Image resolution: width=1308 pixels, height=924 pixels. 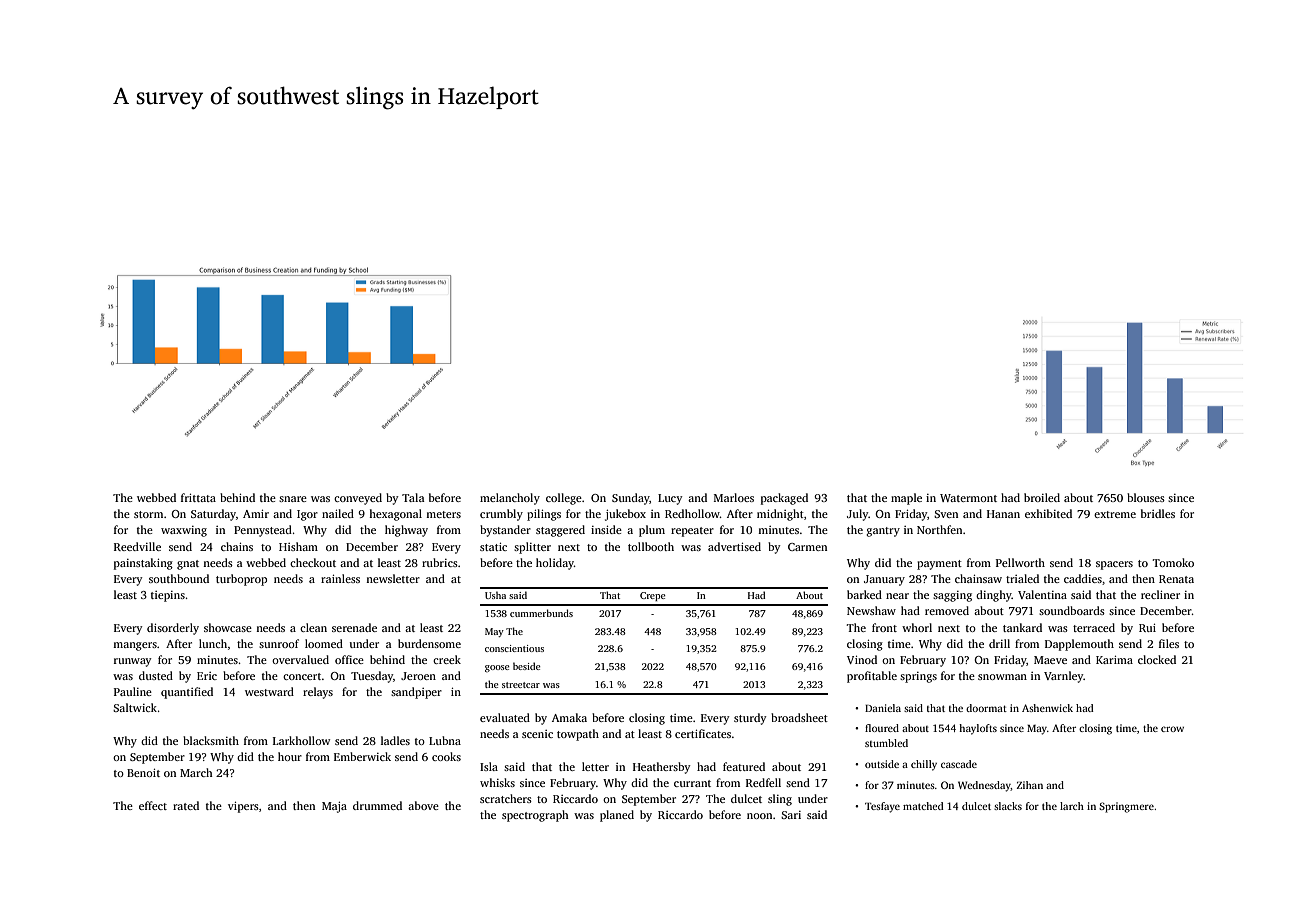 What do you see at coordinates (153, 805) in the image?
I see `effect` at bounding box center [153, 805].
